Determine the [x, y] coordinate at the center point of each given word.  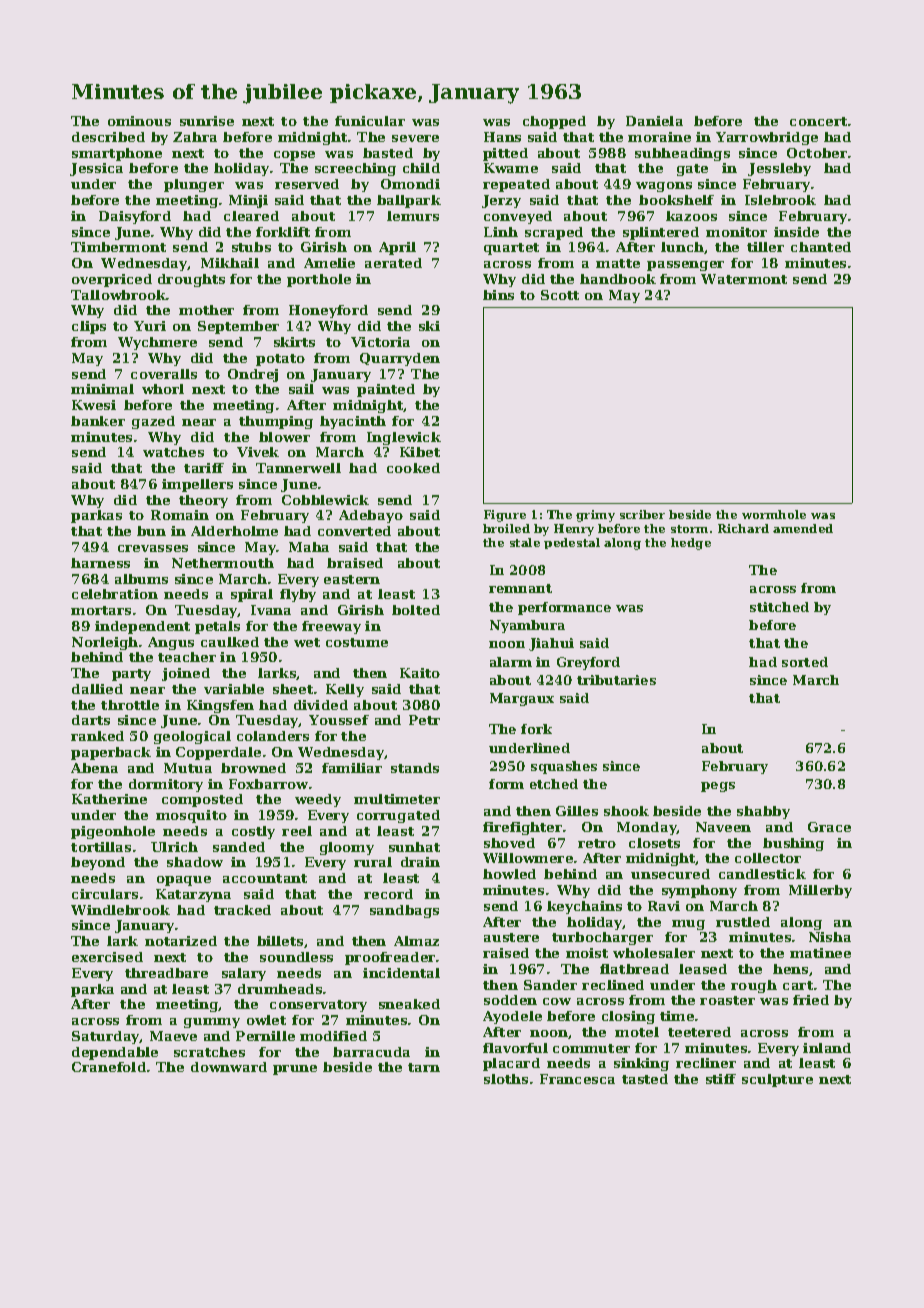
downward [229, 1067]
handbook [618, 279]
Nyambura [527, 626]
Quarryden [400, 359]
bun [151, 531]
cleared [251, 216]
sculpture [777, 1080]
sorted [805, 662]
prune [295, 1070]
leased [703, 969]
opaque [184, 881]
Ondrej [253, 375]
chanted [821, 247]
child [421, 168]
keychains [584, 907]
